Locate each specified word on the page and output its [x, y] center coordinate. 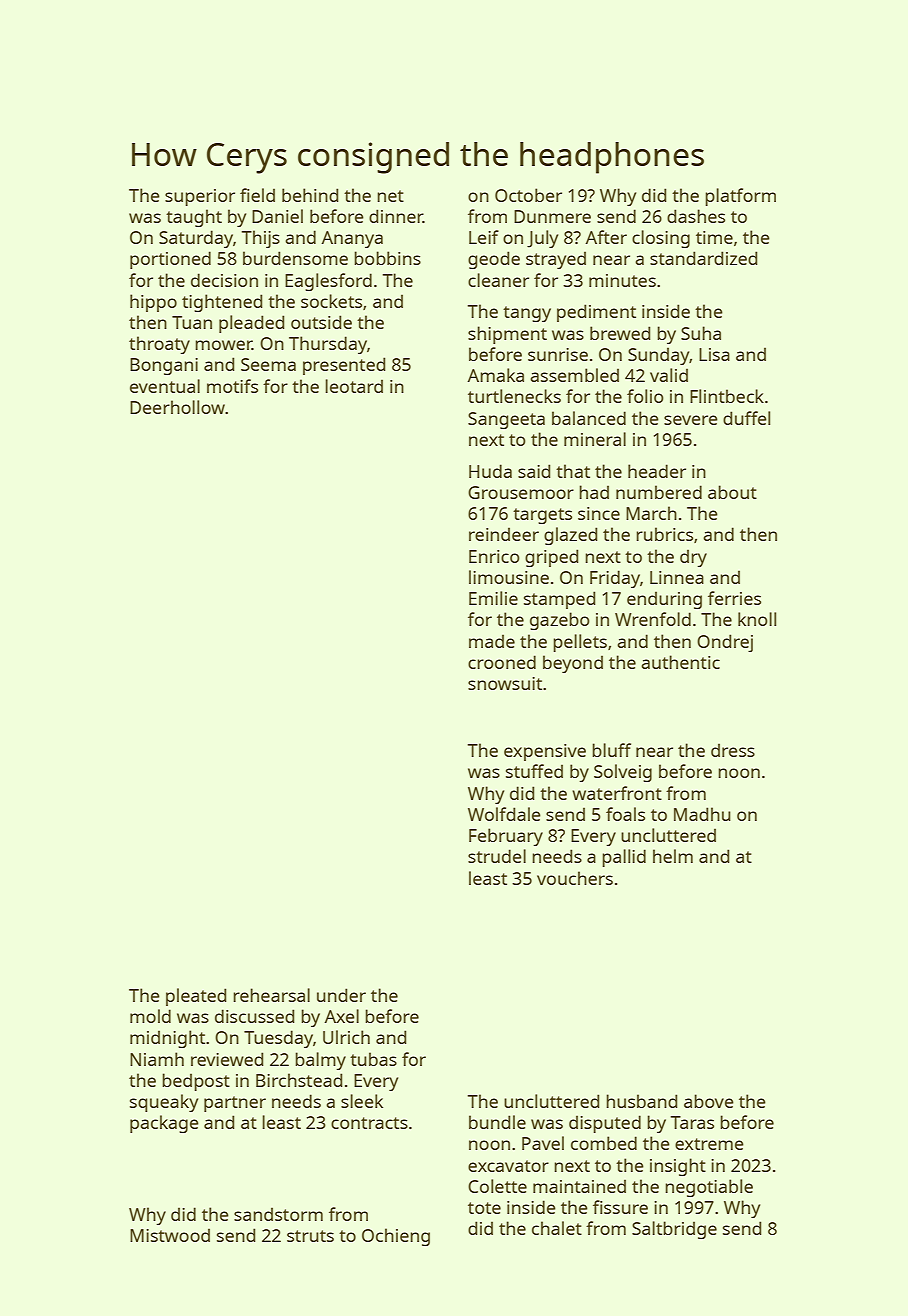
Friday [615, 579]
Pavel [543, 1143]
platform [740, 197]
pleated [196, 997]
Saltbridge [674, 1230]
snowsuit [505, 683]
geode [494, 260]
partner [235, 1104]
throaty [159, 345]
